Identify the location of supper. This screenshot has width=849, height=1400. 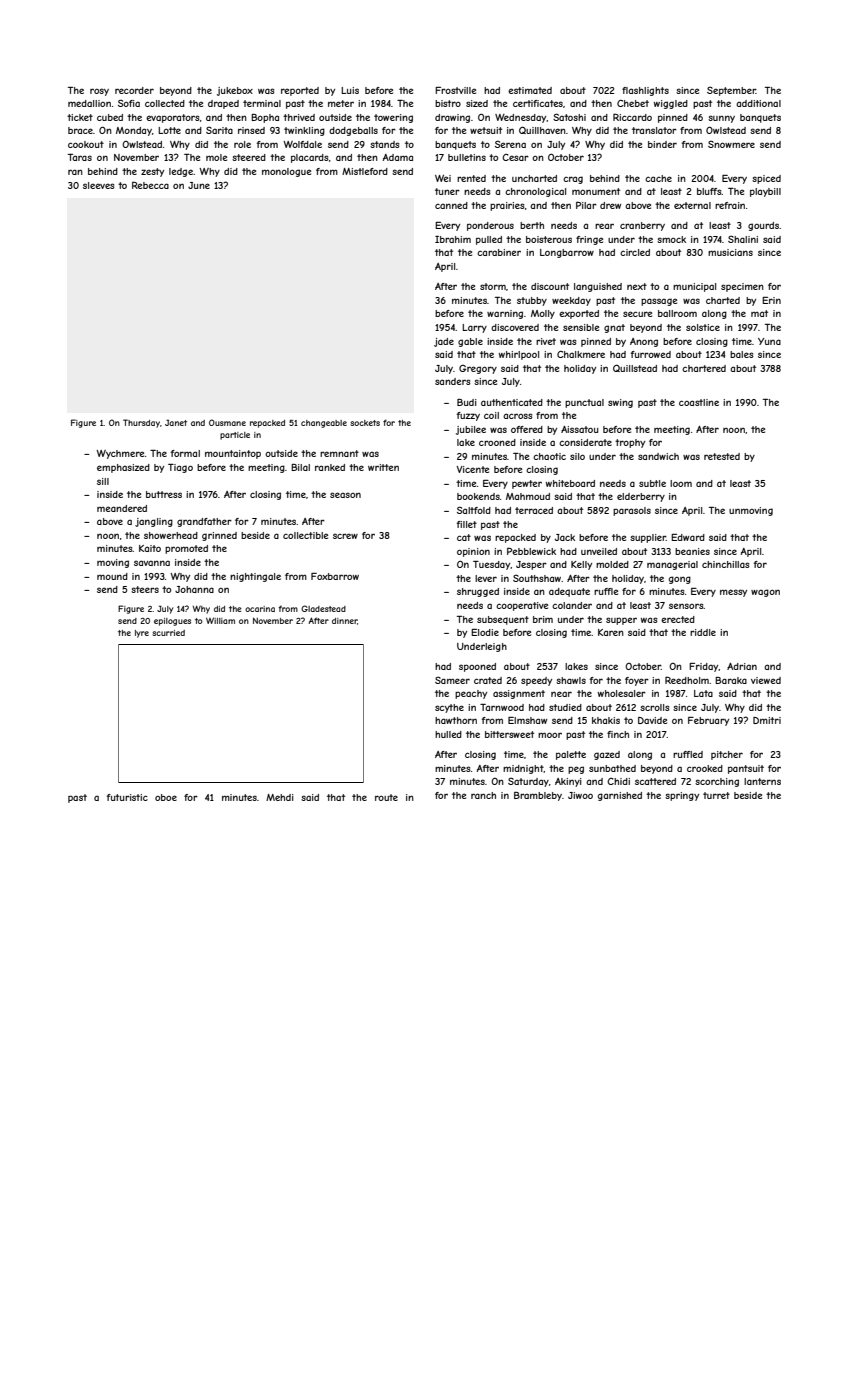
(621, 621).
